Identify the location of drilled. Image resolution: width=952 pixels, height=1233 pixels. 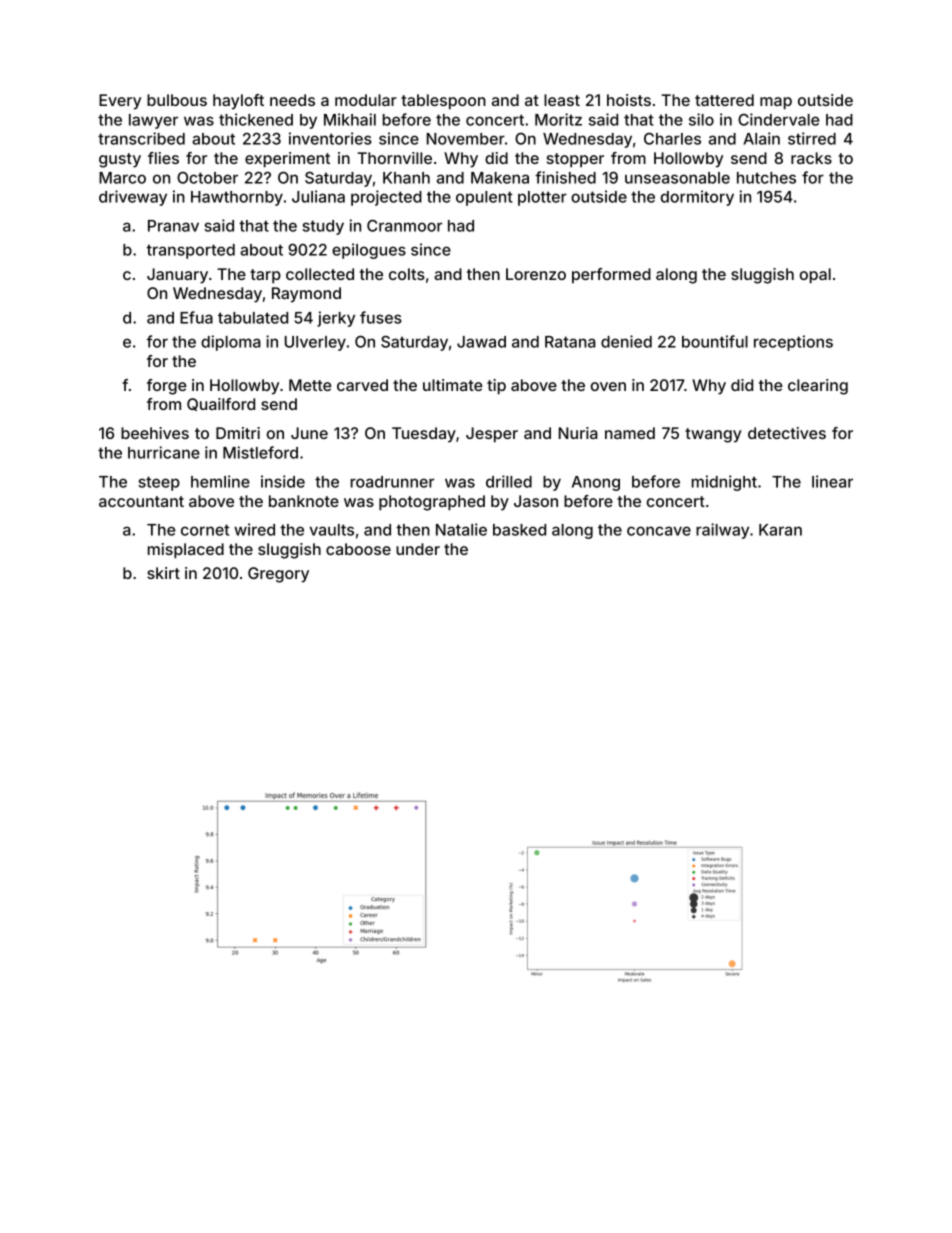
(509, 481).
